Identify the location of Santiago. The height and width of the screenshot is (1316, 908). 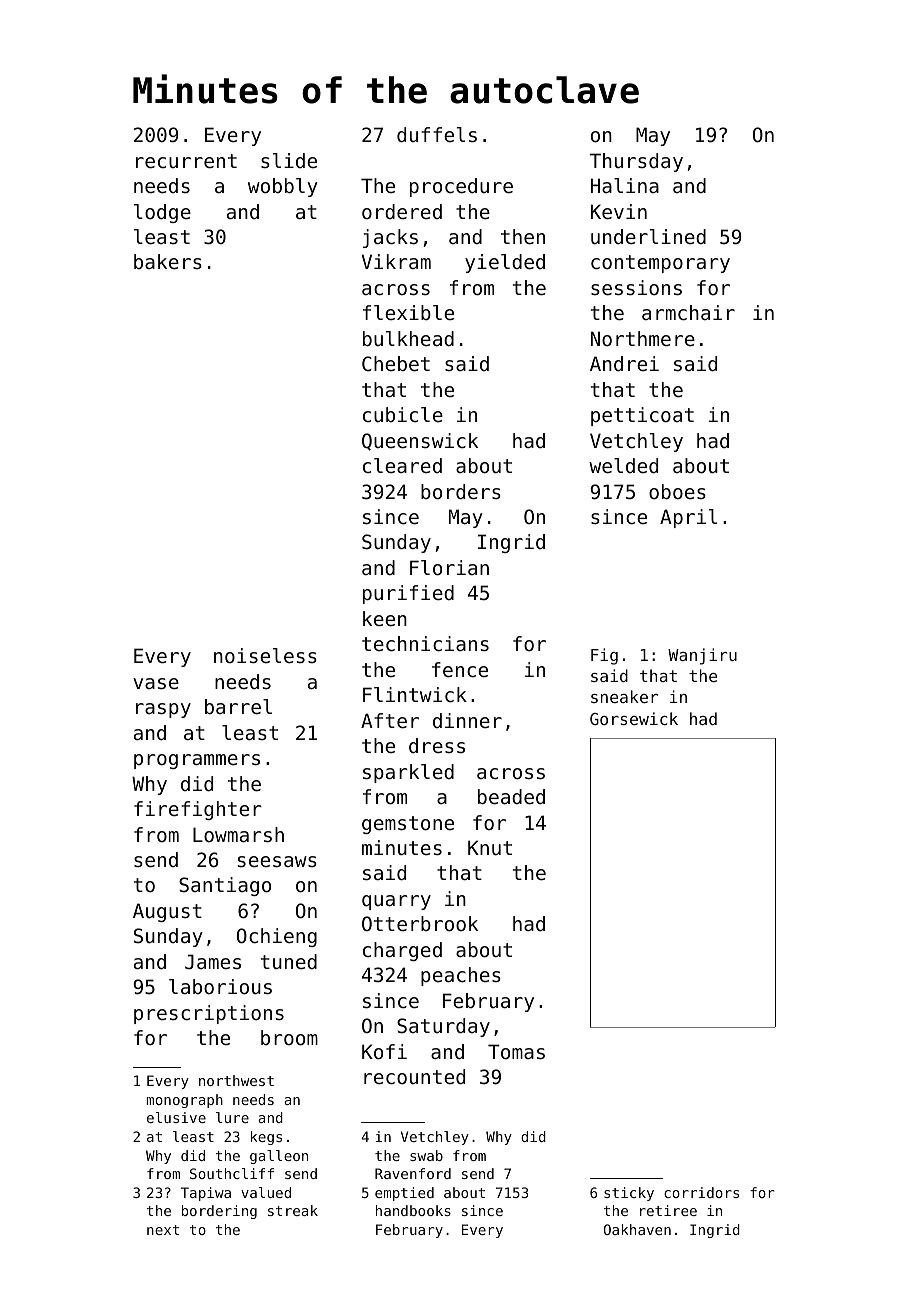
(225, 886).
